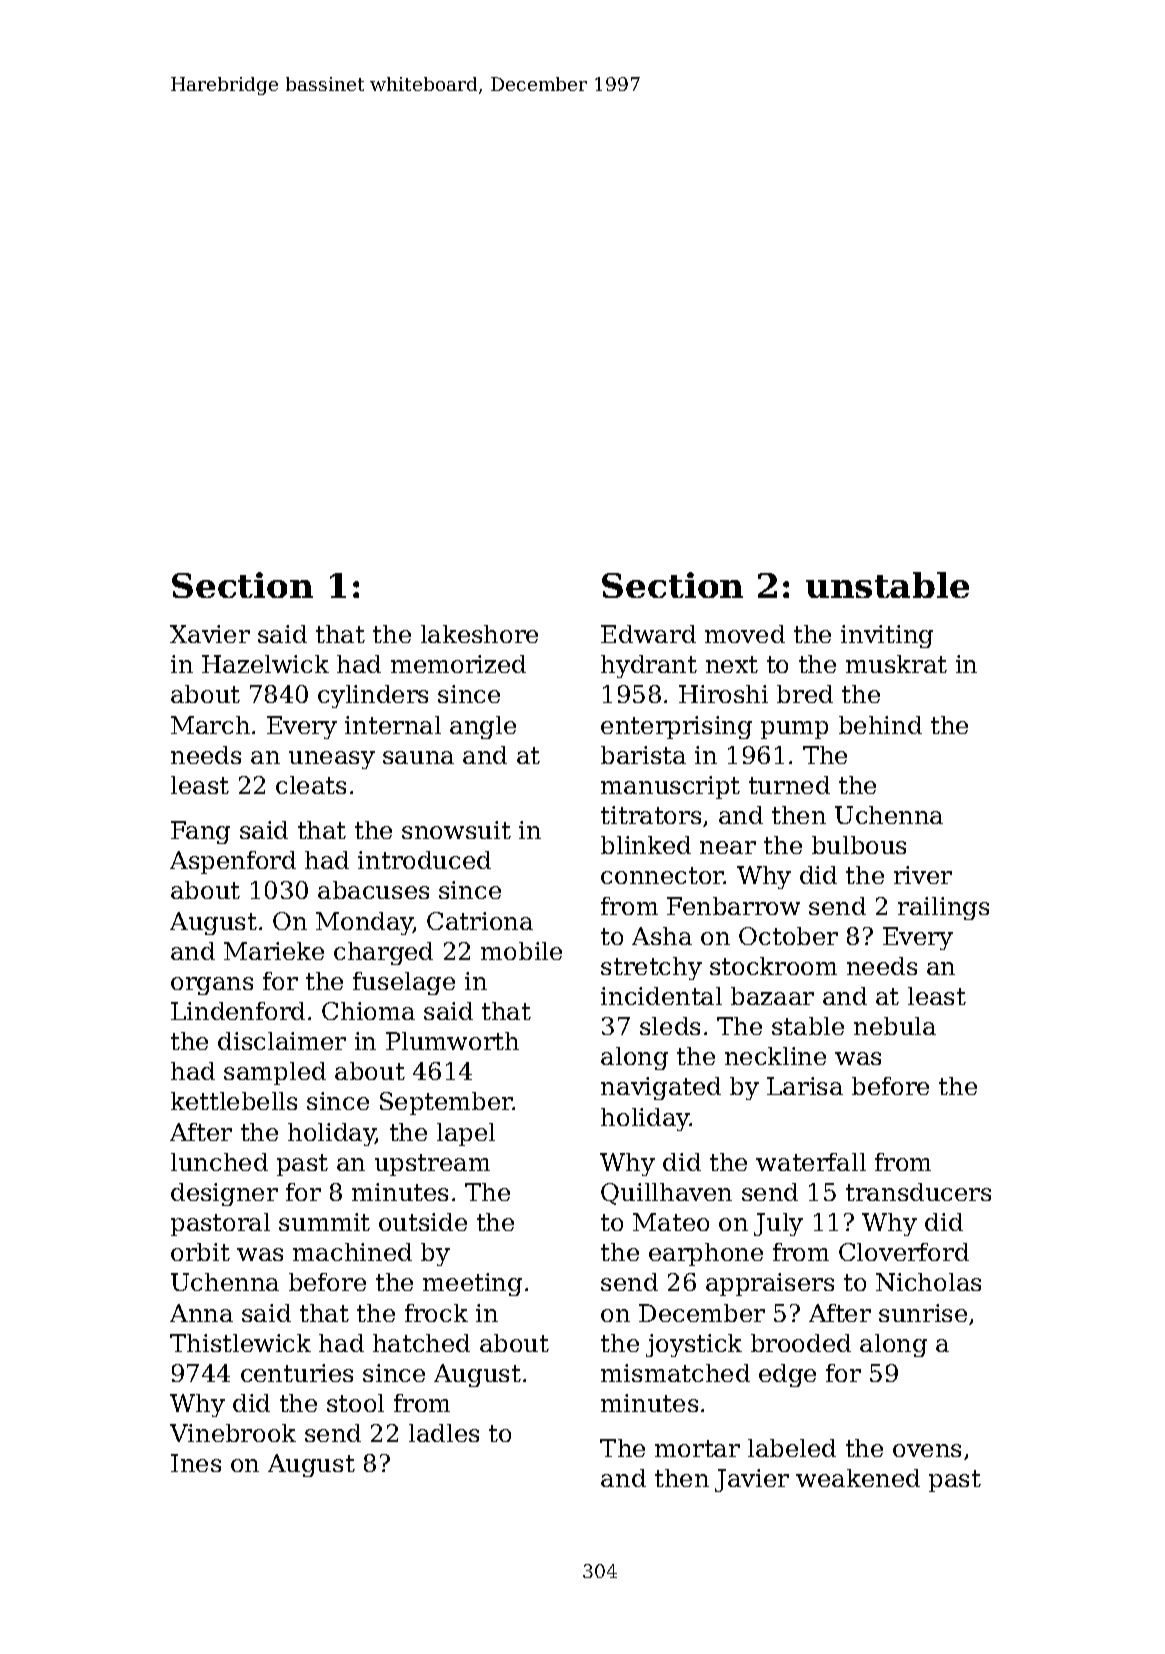 The height and width of the screenshot is (1654, 1165). Describe the element at coordinates (355, 1403) in the screenshot. I see `stool` at that location.
